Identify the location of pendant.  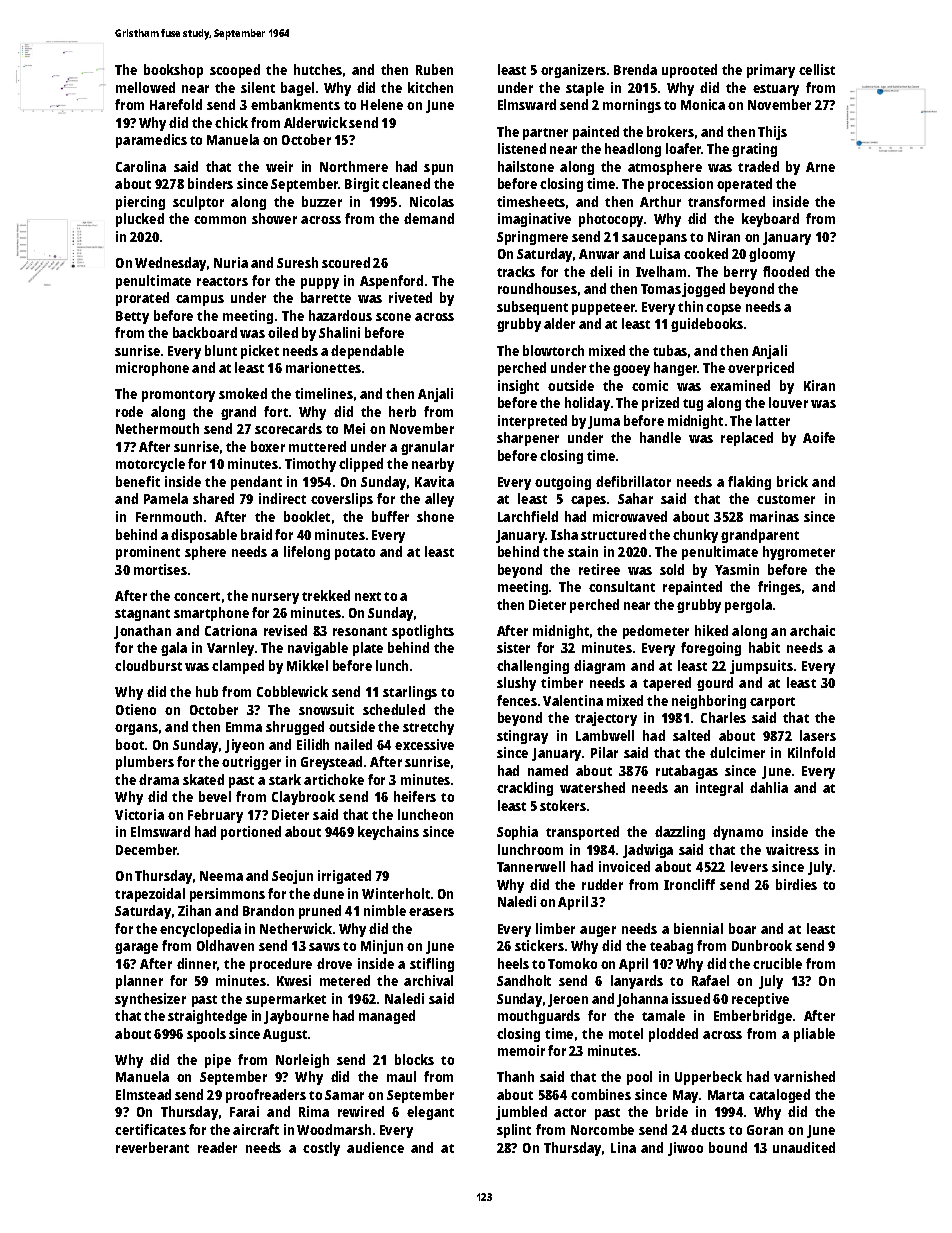
(256, 483).
